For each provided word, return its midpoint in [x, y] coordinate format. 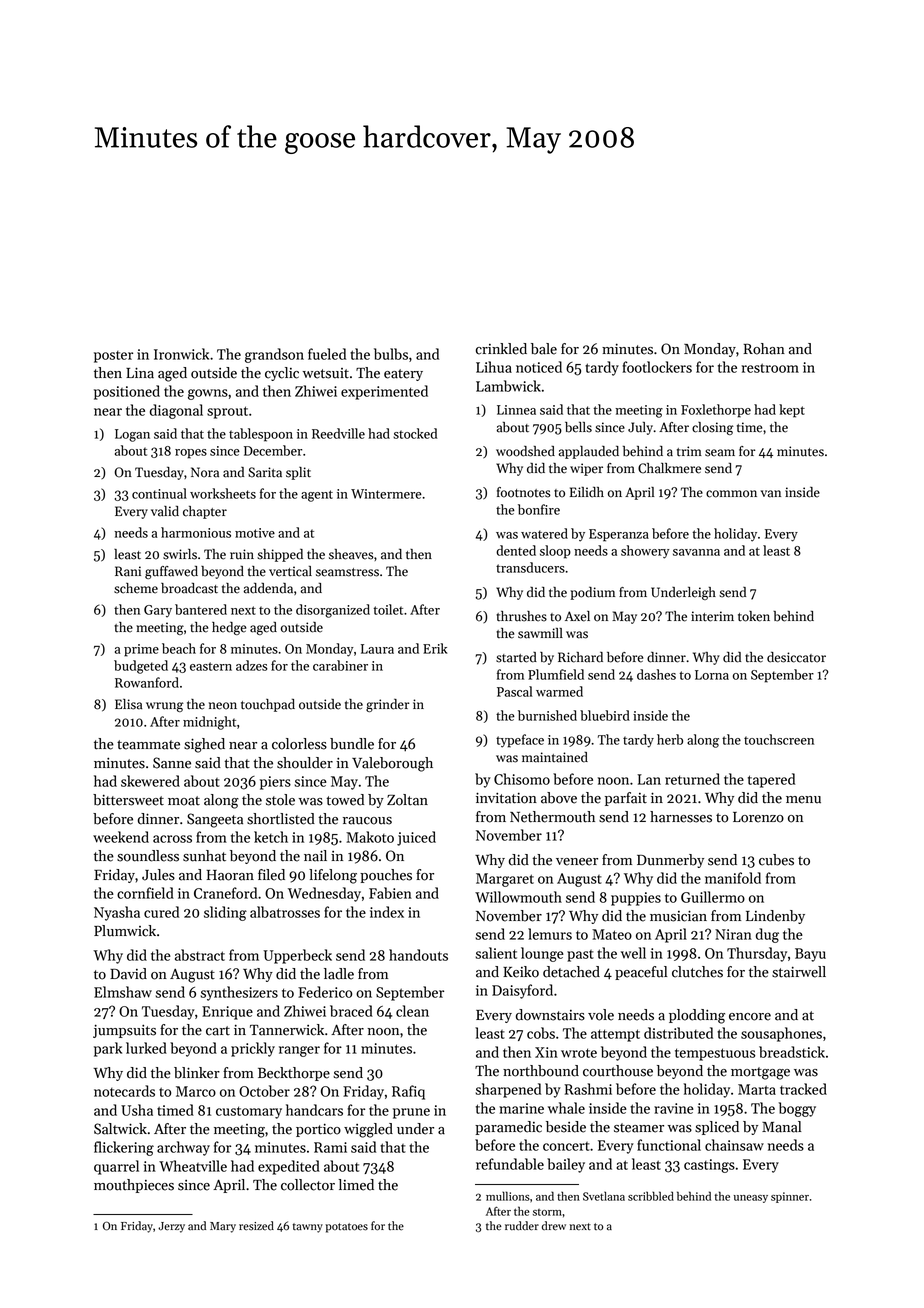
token [754, 616]
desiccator [796, 657]
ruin [242, 554]
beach [179, 648]
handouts [418, 955]
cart [218, 1031]
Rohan [764, 349]
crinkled [501, 349]
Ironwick [181, 354]
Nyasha [117, 913]
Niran [733, 934]
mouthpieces [134, 1186]
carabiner [340, 665]
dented [516, 550]
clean [412, 1011]
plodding [697, 1016]
